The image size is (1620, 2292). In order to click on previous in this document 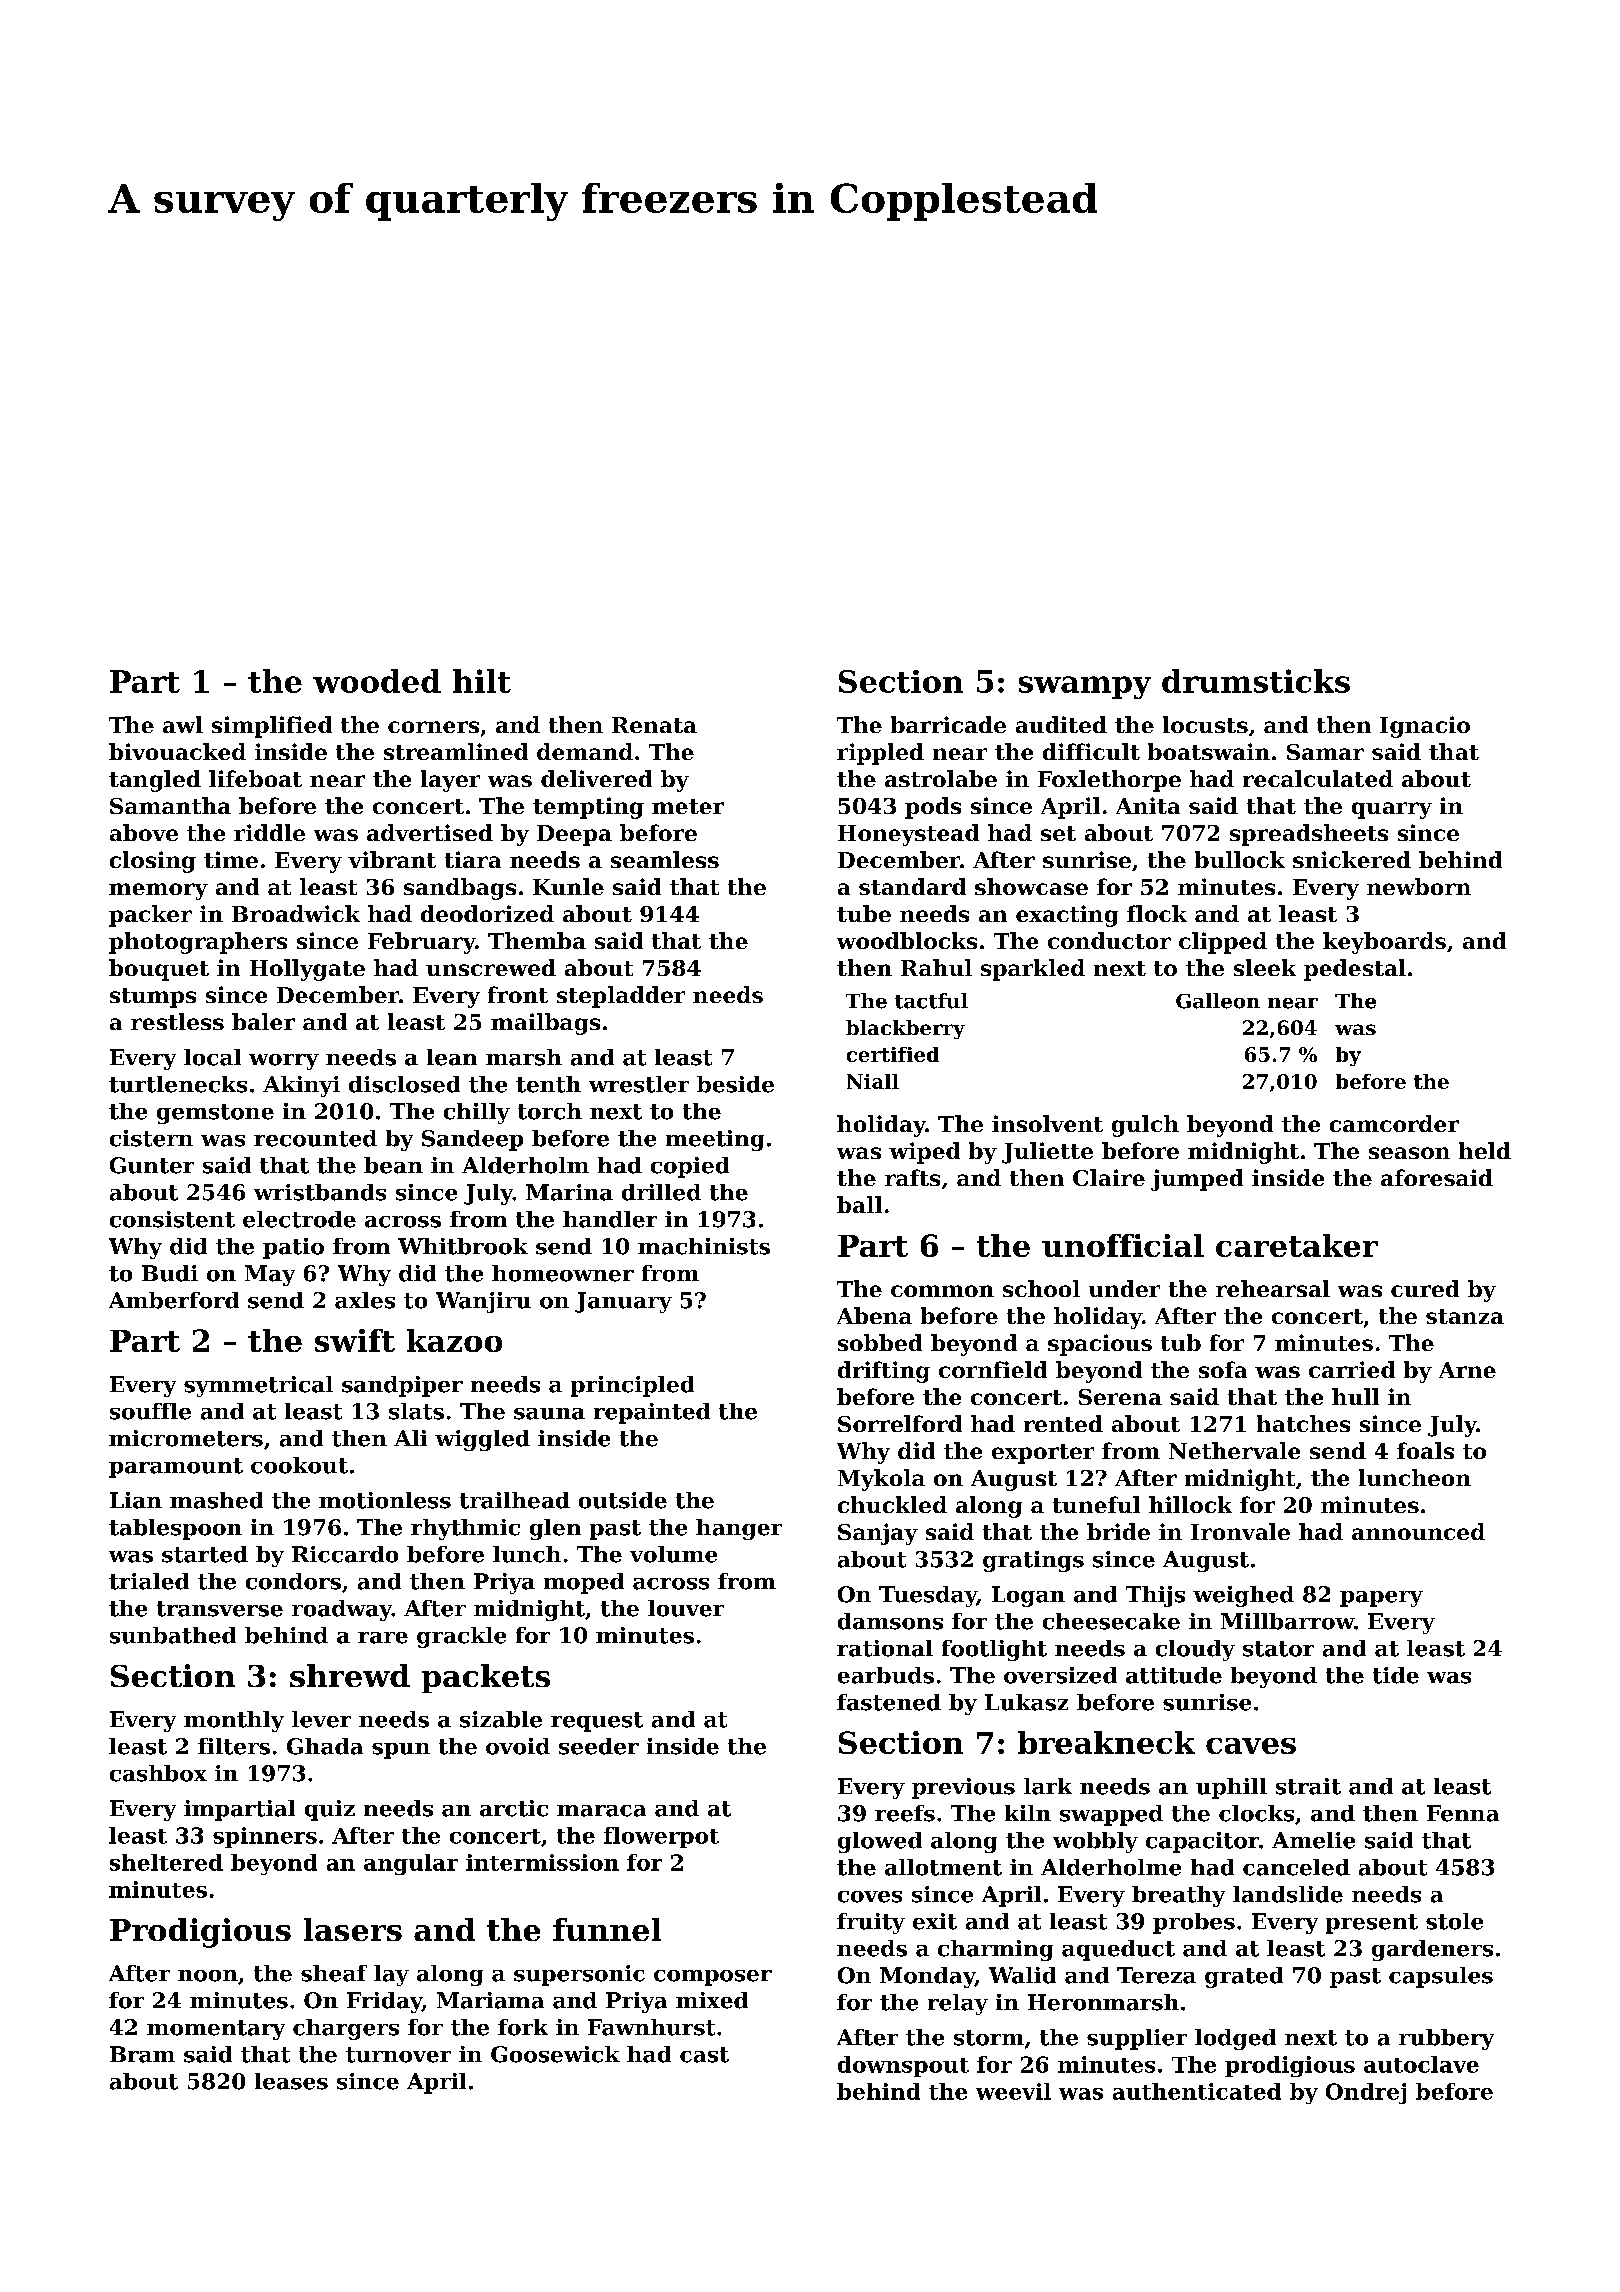, I will do `click(963, 1788)`.
